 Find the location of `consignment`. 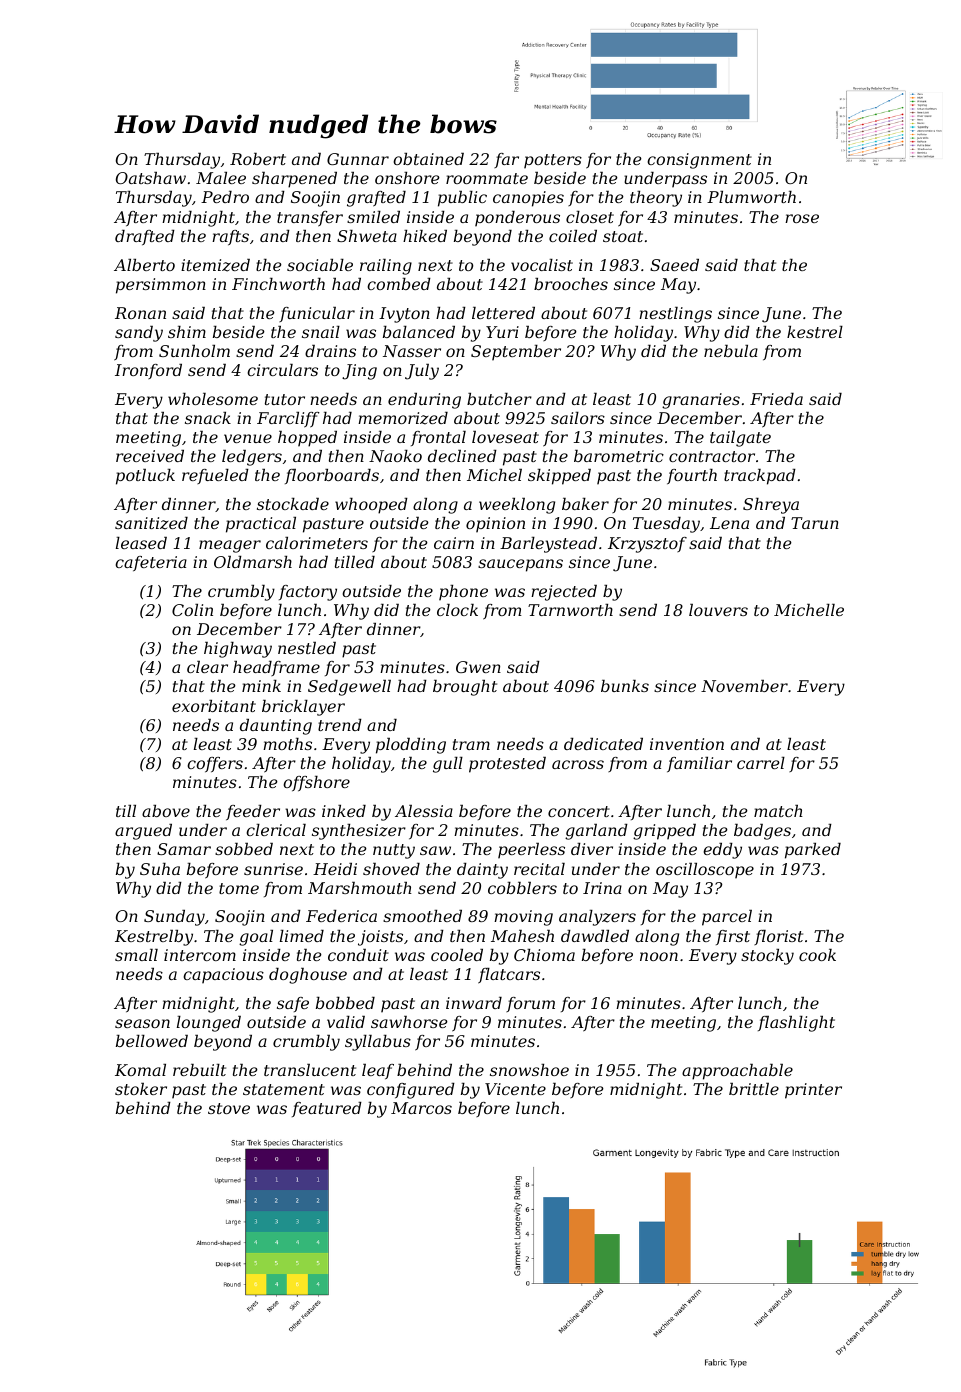

consignment is located at coordinates (699, 161).
